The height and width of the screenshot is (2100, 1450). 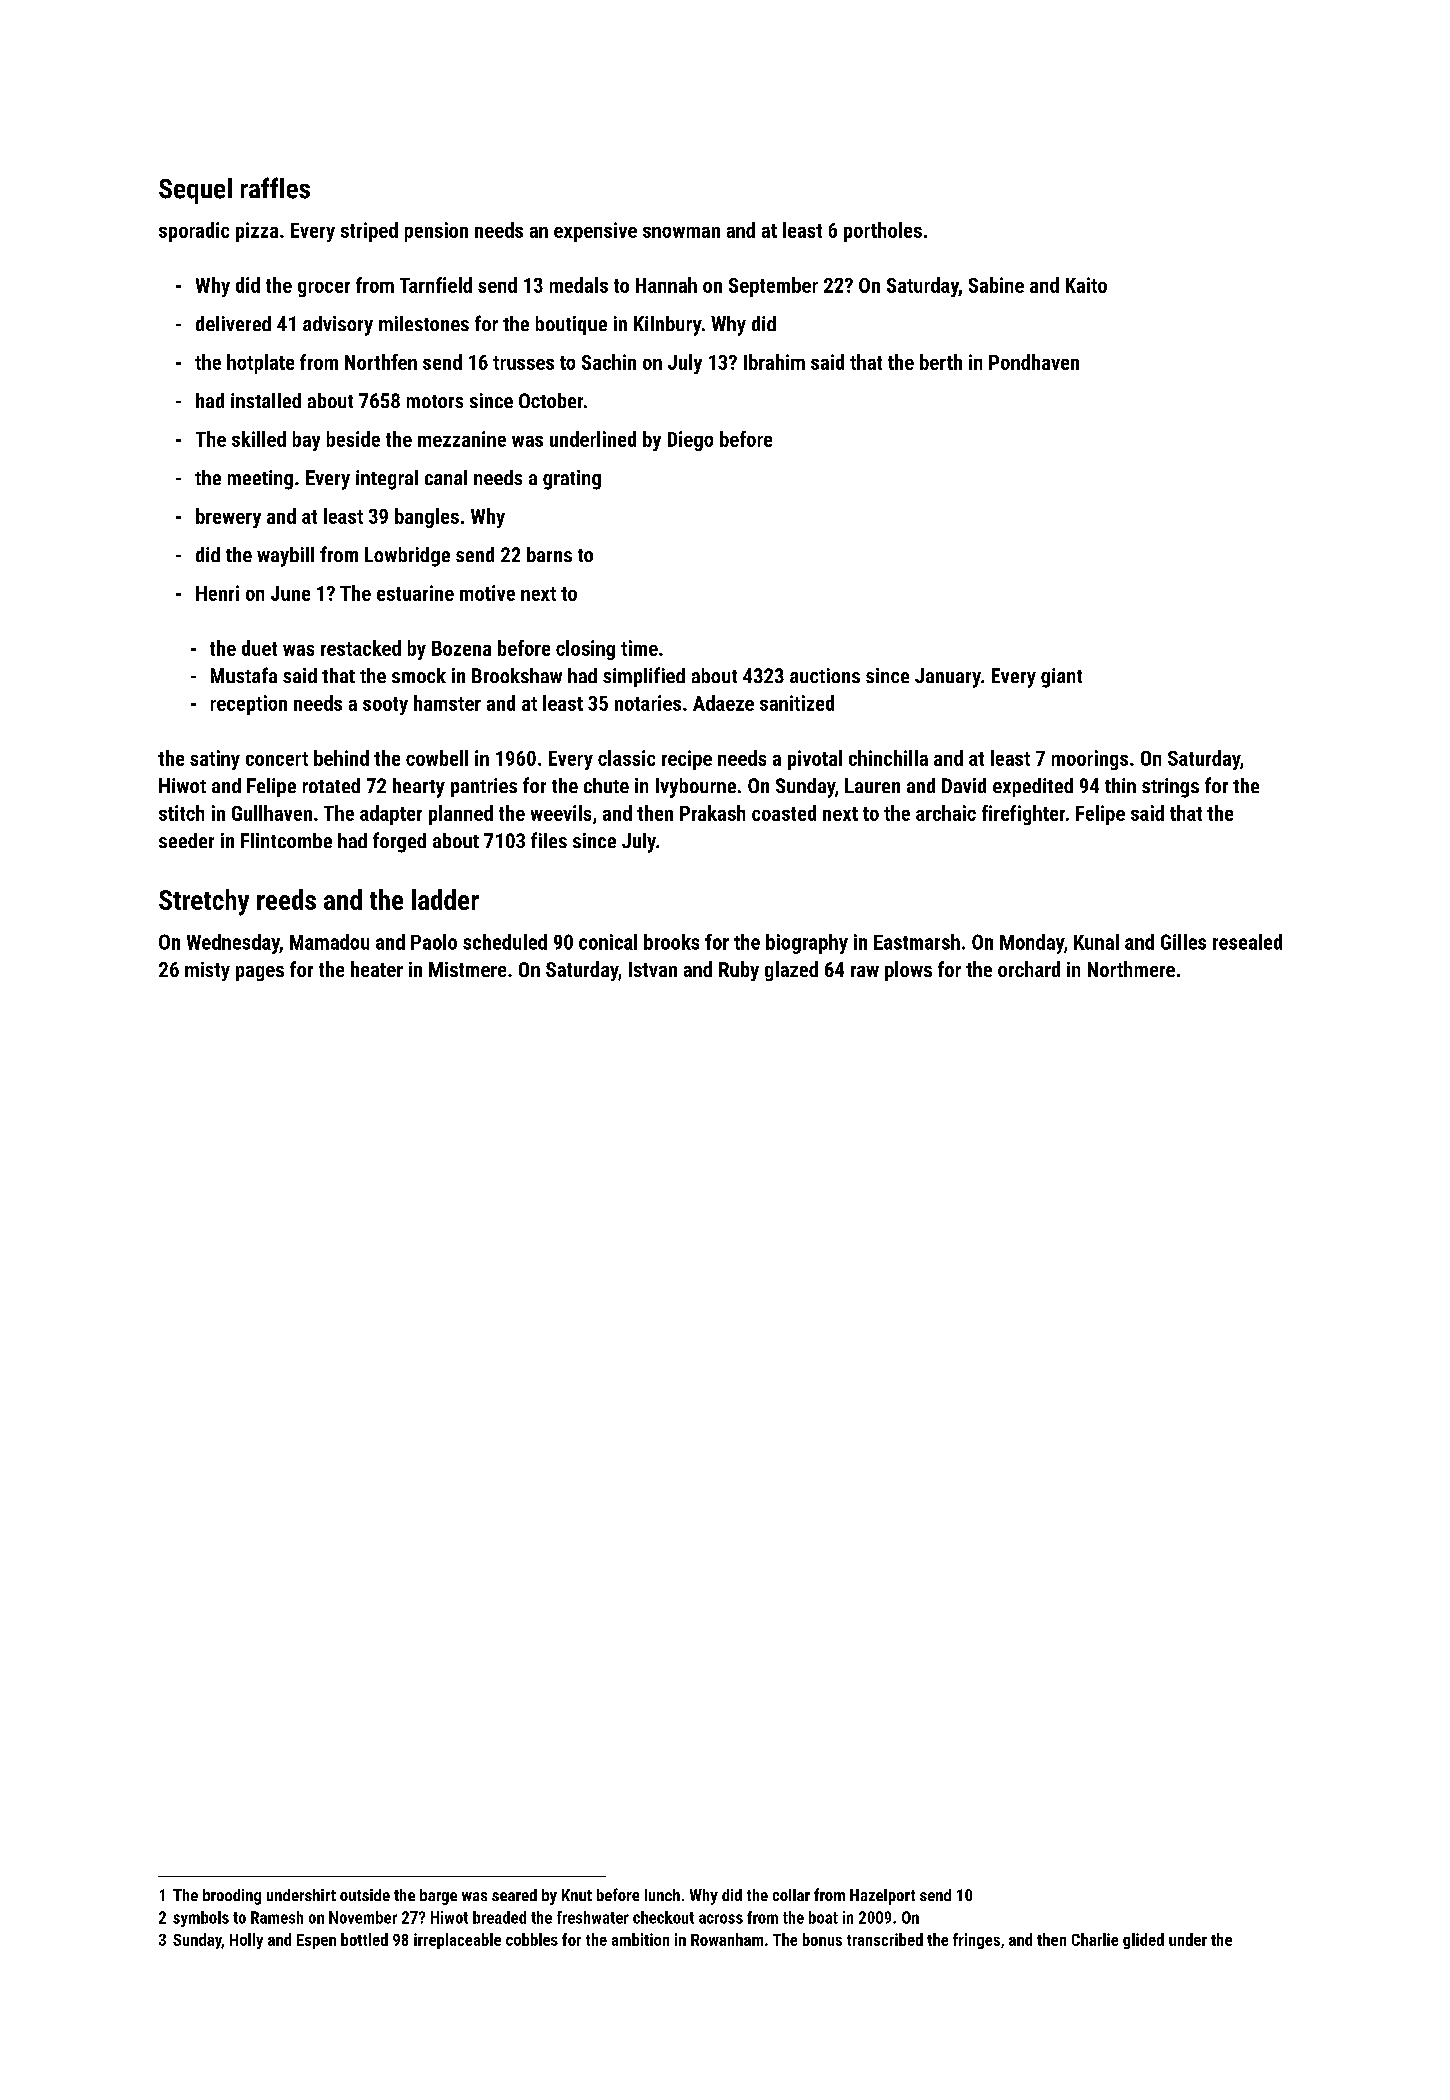 What do you see at coordinates (791, 971) in the screenshot?
I see `glazed` at bounding box center [791, 971].
